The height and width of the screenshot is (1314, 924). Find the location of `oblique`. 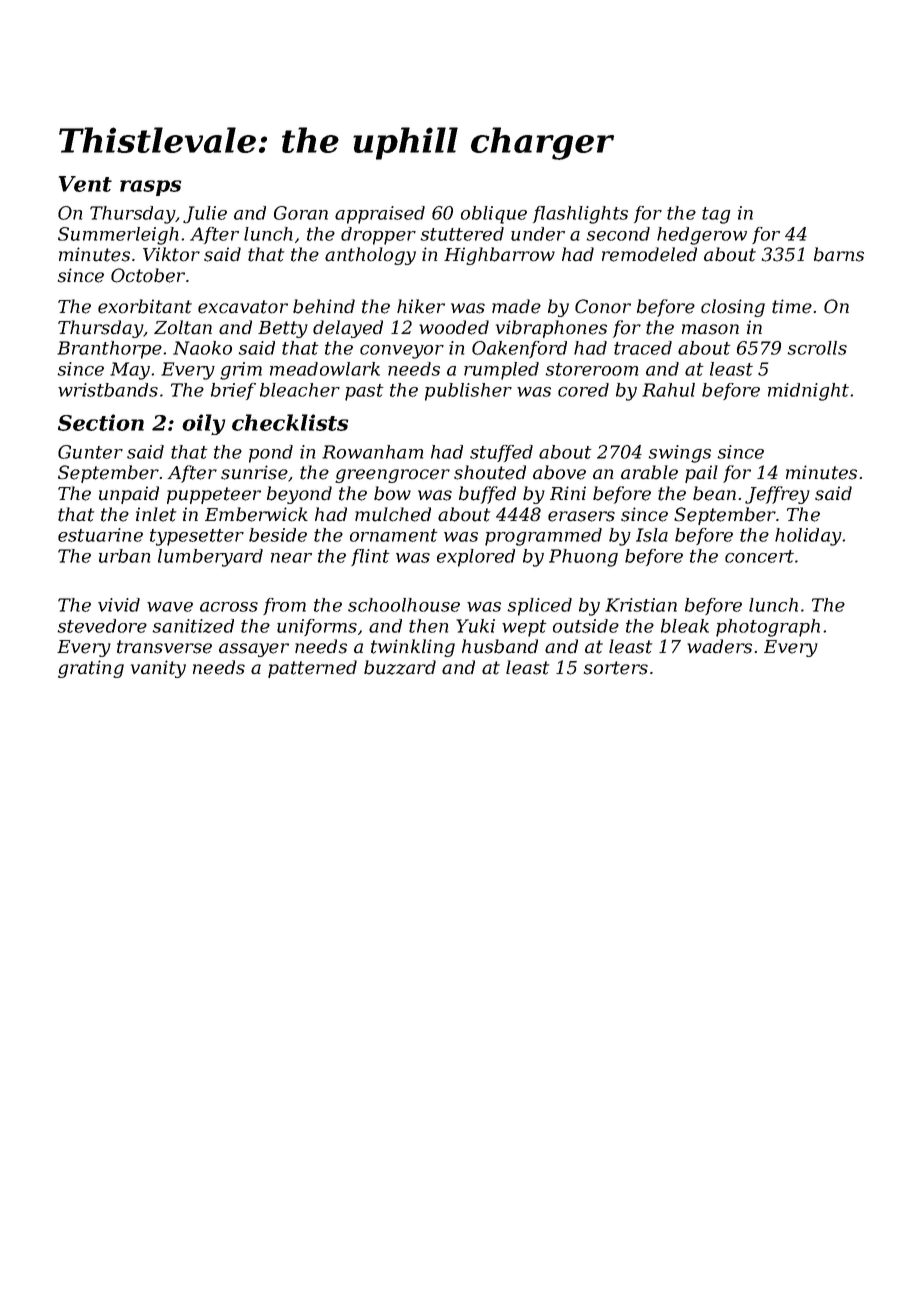

oblique is located at coordinates (494, 215).
